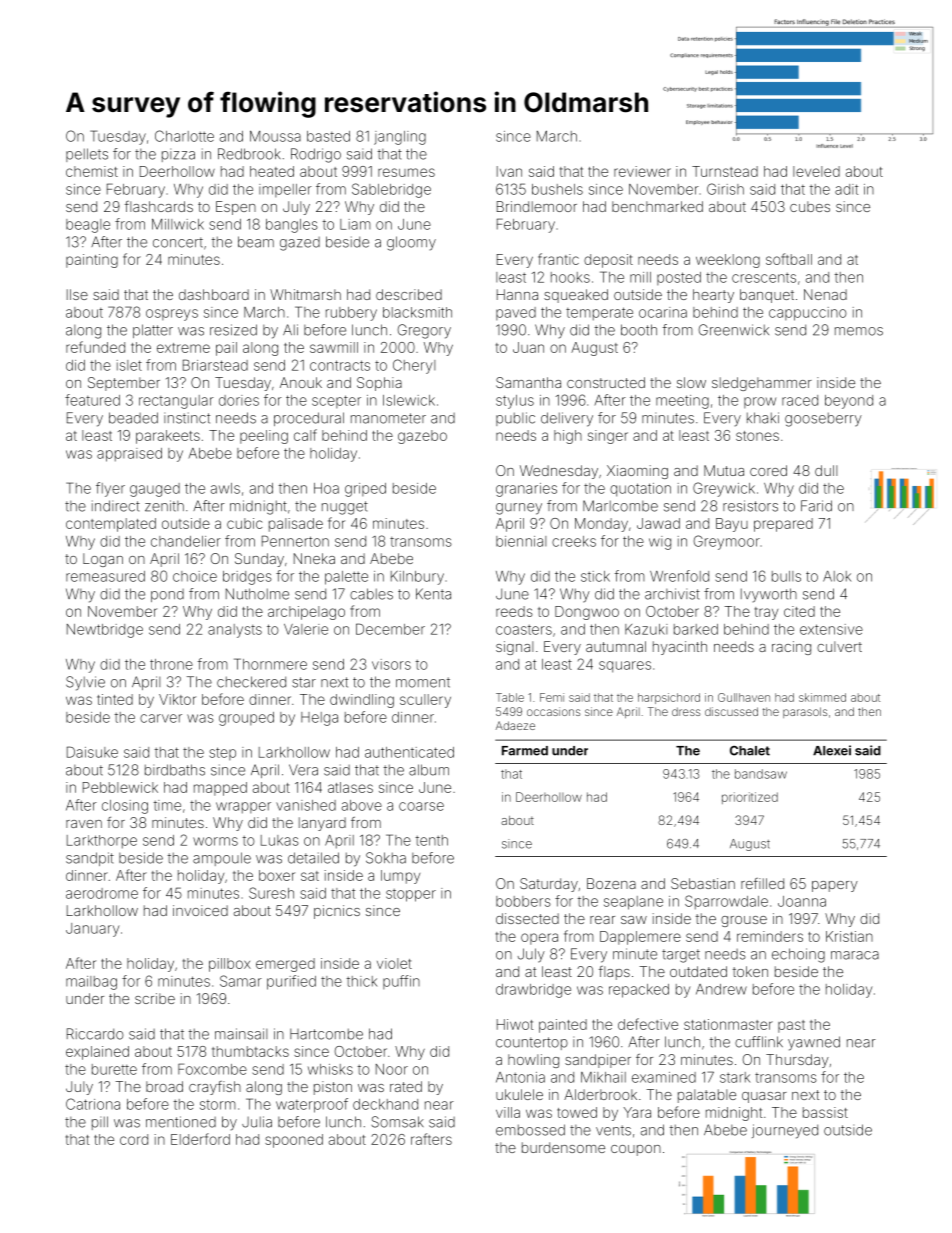 Image resolution: width=952 pixels, height=1233 pixels. I want to click on Charlotte, so click(184, 136).
